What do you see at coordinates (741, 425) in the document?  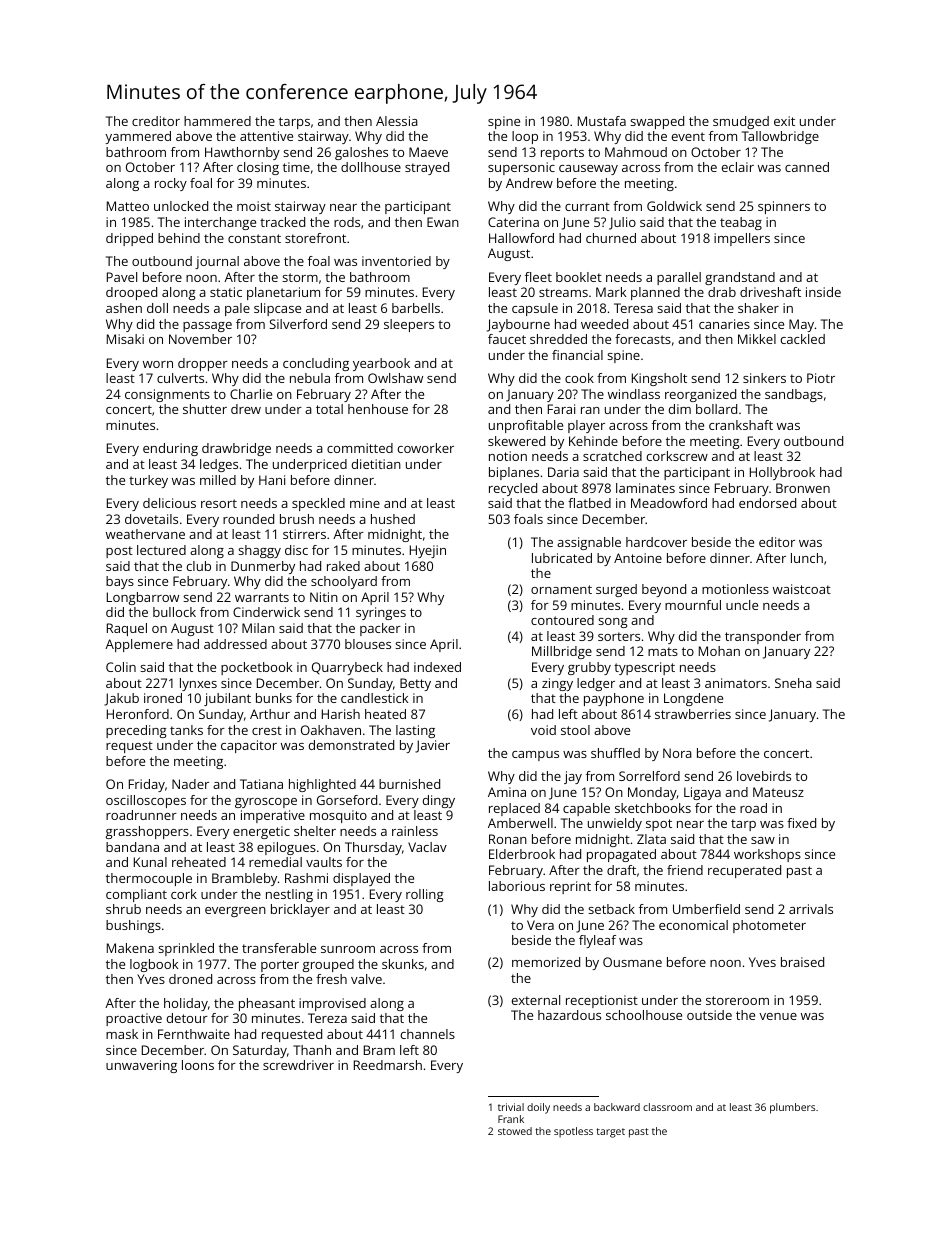 I see `crankshaft` at bounding box center [741, 425].
